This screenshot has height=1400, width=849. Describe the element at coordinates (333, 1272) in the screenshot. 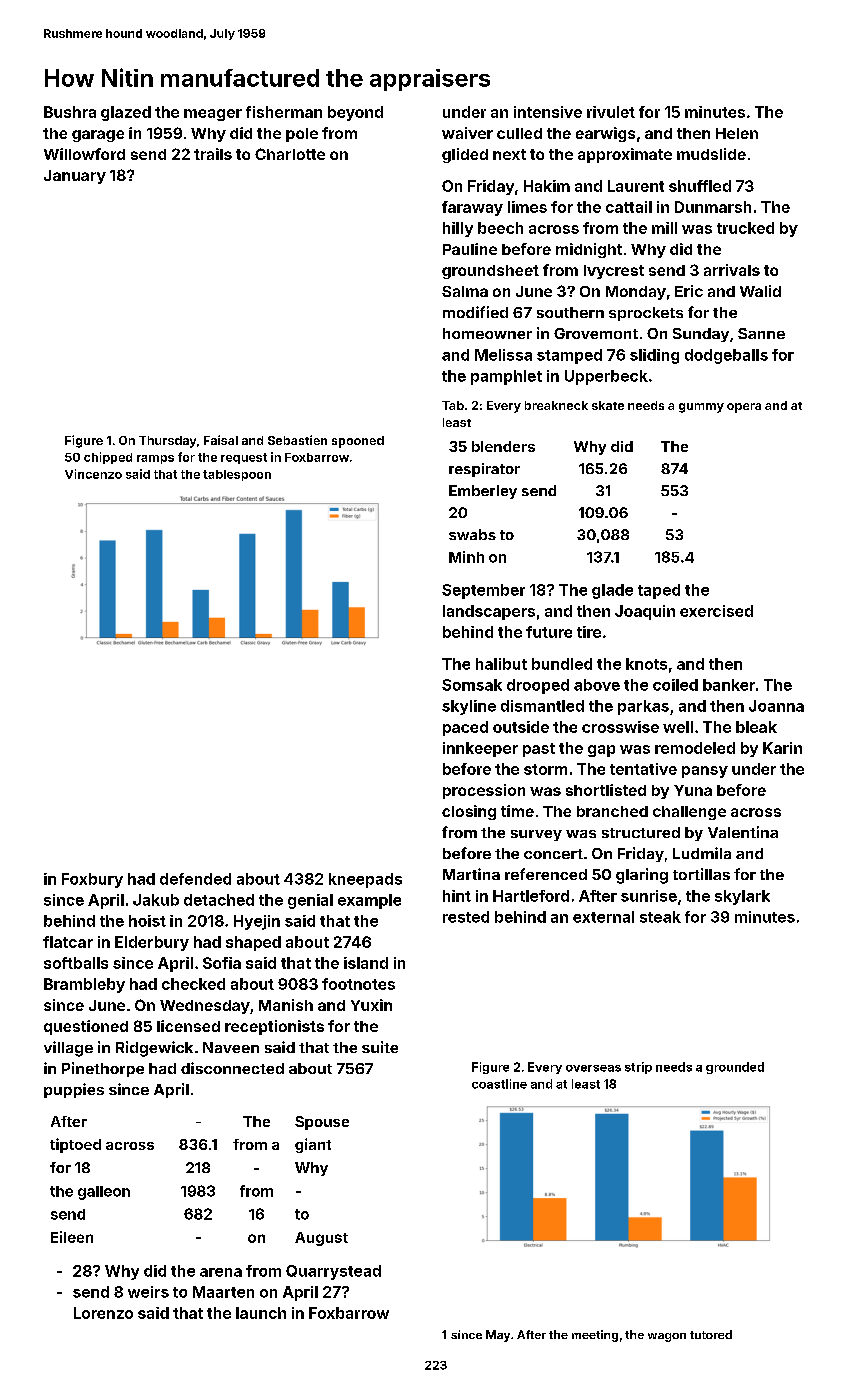

I see `Quarrystead` at that location.
